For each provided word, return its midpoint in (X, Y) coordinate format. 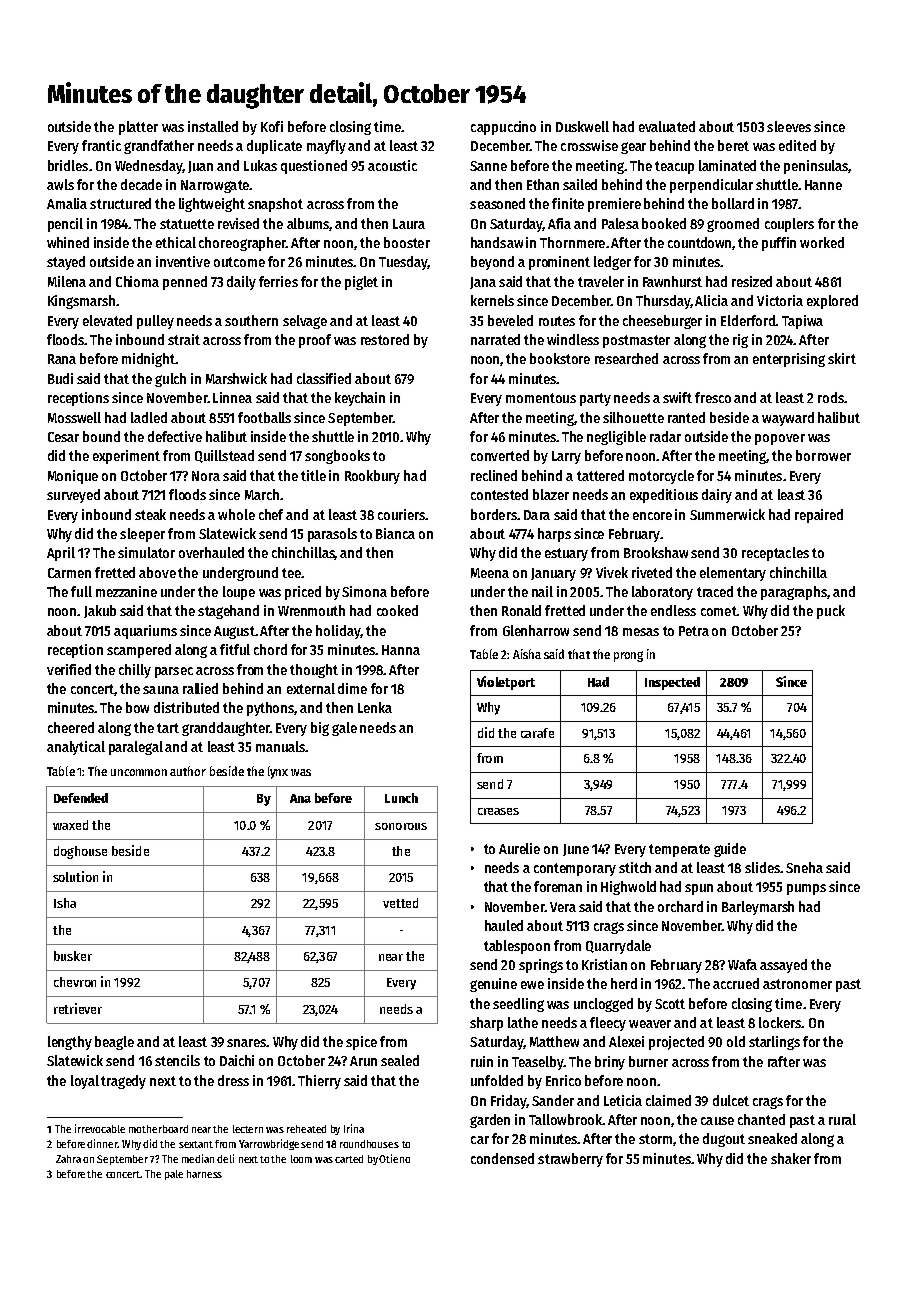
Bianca (395, 533)
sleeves (789, 126)
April (61, 554)
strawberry (570, 1160)
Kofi (272, 126)
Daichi (237, 1060)
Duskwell (582, 126)
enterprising (789, 360)
